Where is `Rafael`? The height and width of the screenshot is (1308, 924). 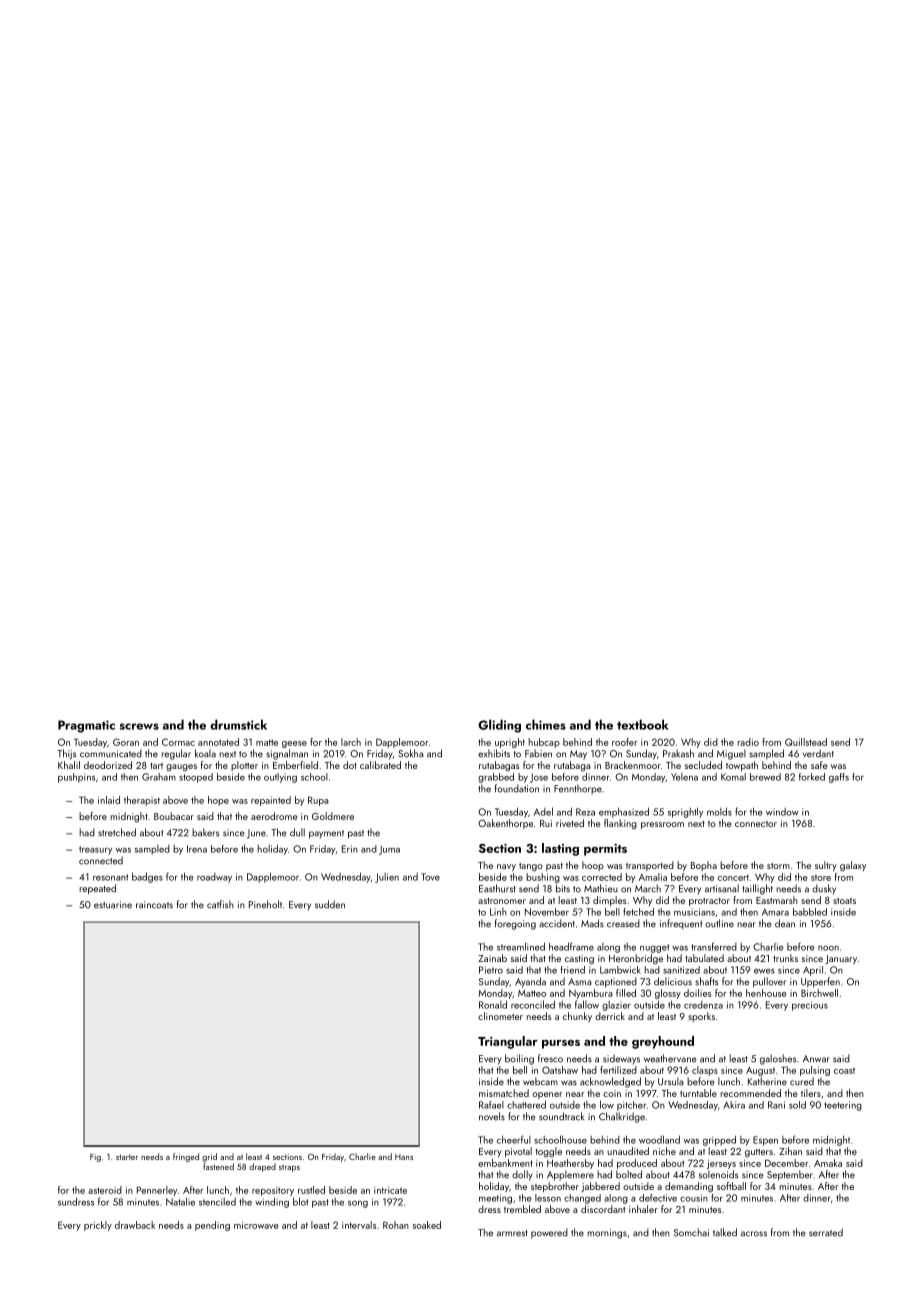 Rafael is located at coordinates (491, 1105).
